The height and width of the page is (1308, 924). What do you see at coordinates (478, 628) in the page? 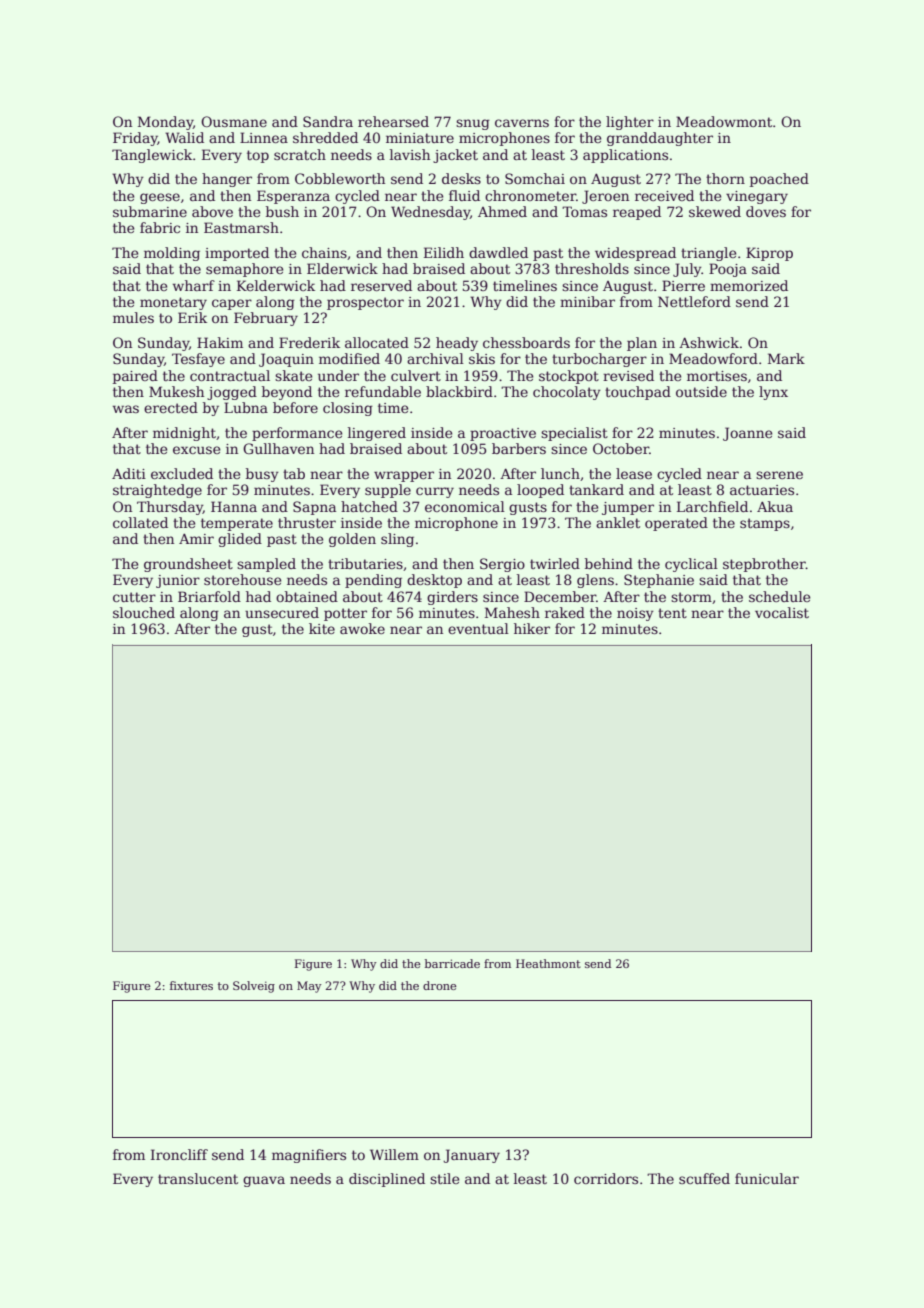
I see `eventual` at bounding box center [478, 628].
